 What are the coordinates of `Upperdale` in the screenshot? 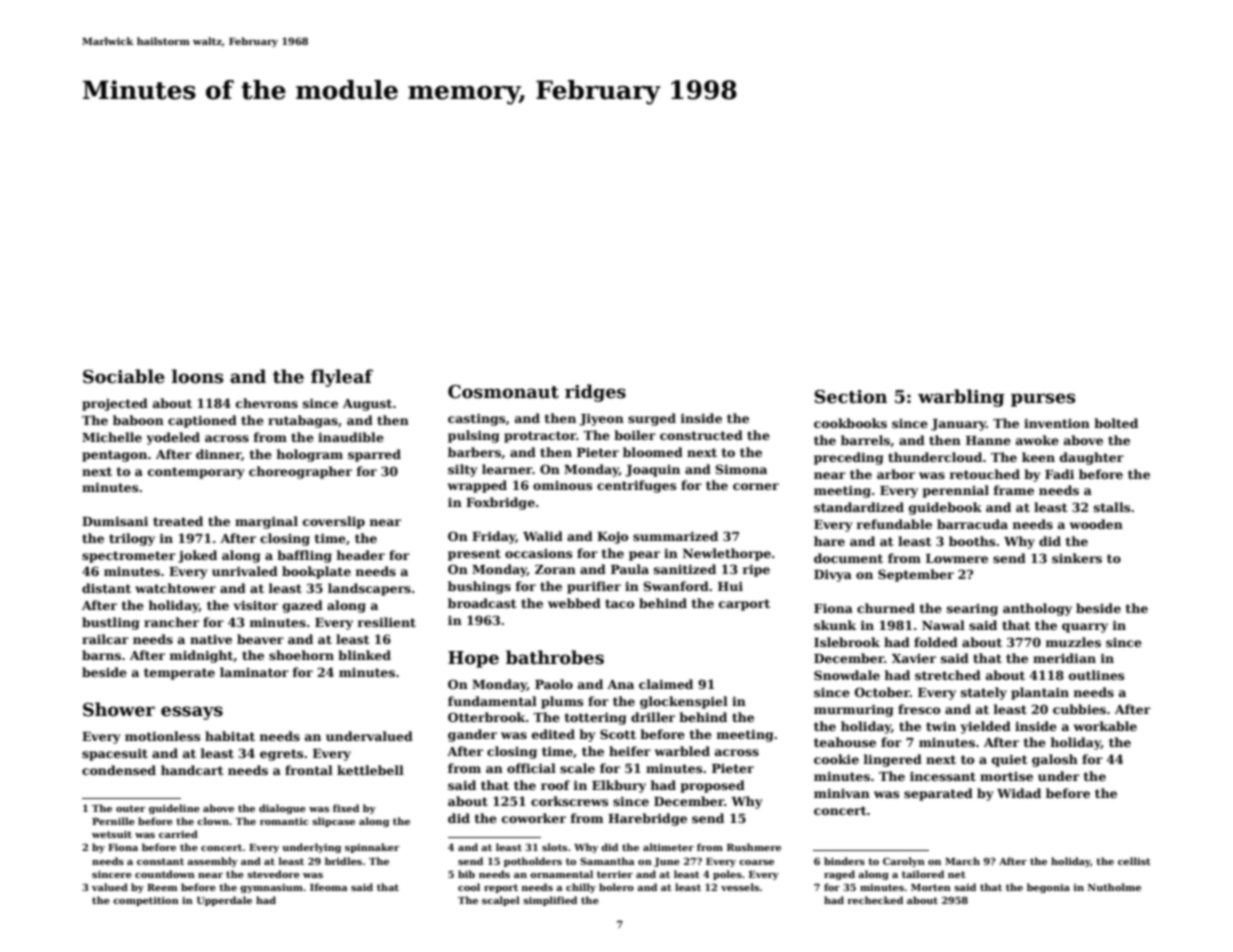 It's located at (224, 901).
